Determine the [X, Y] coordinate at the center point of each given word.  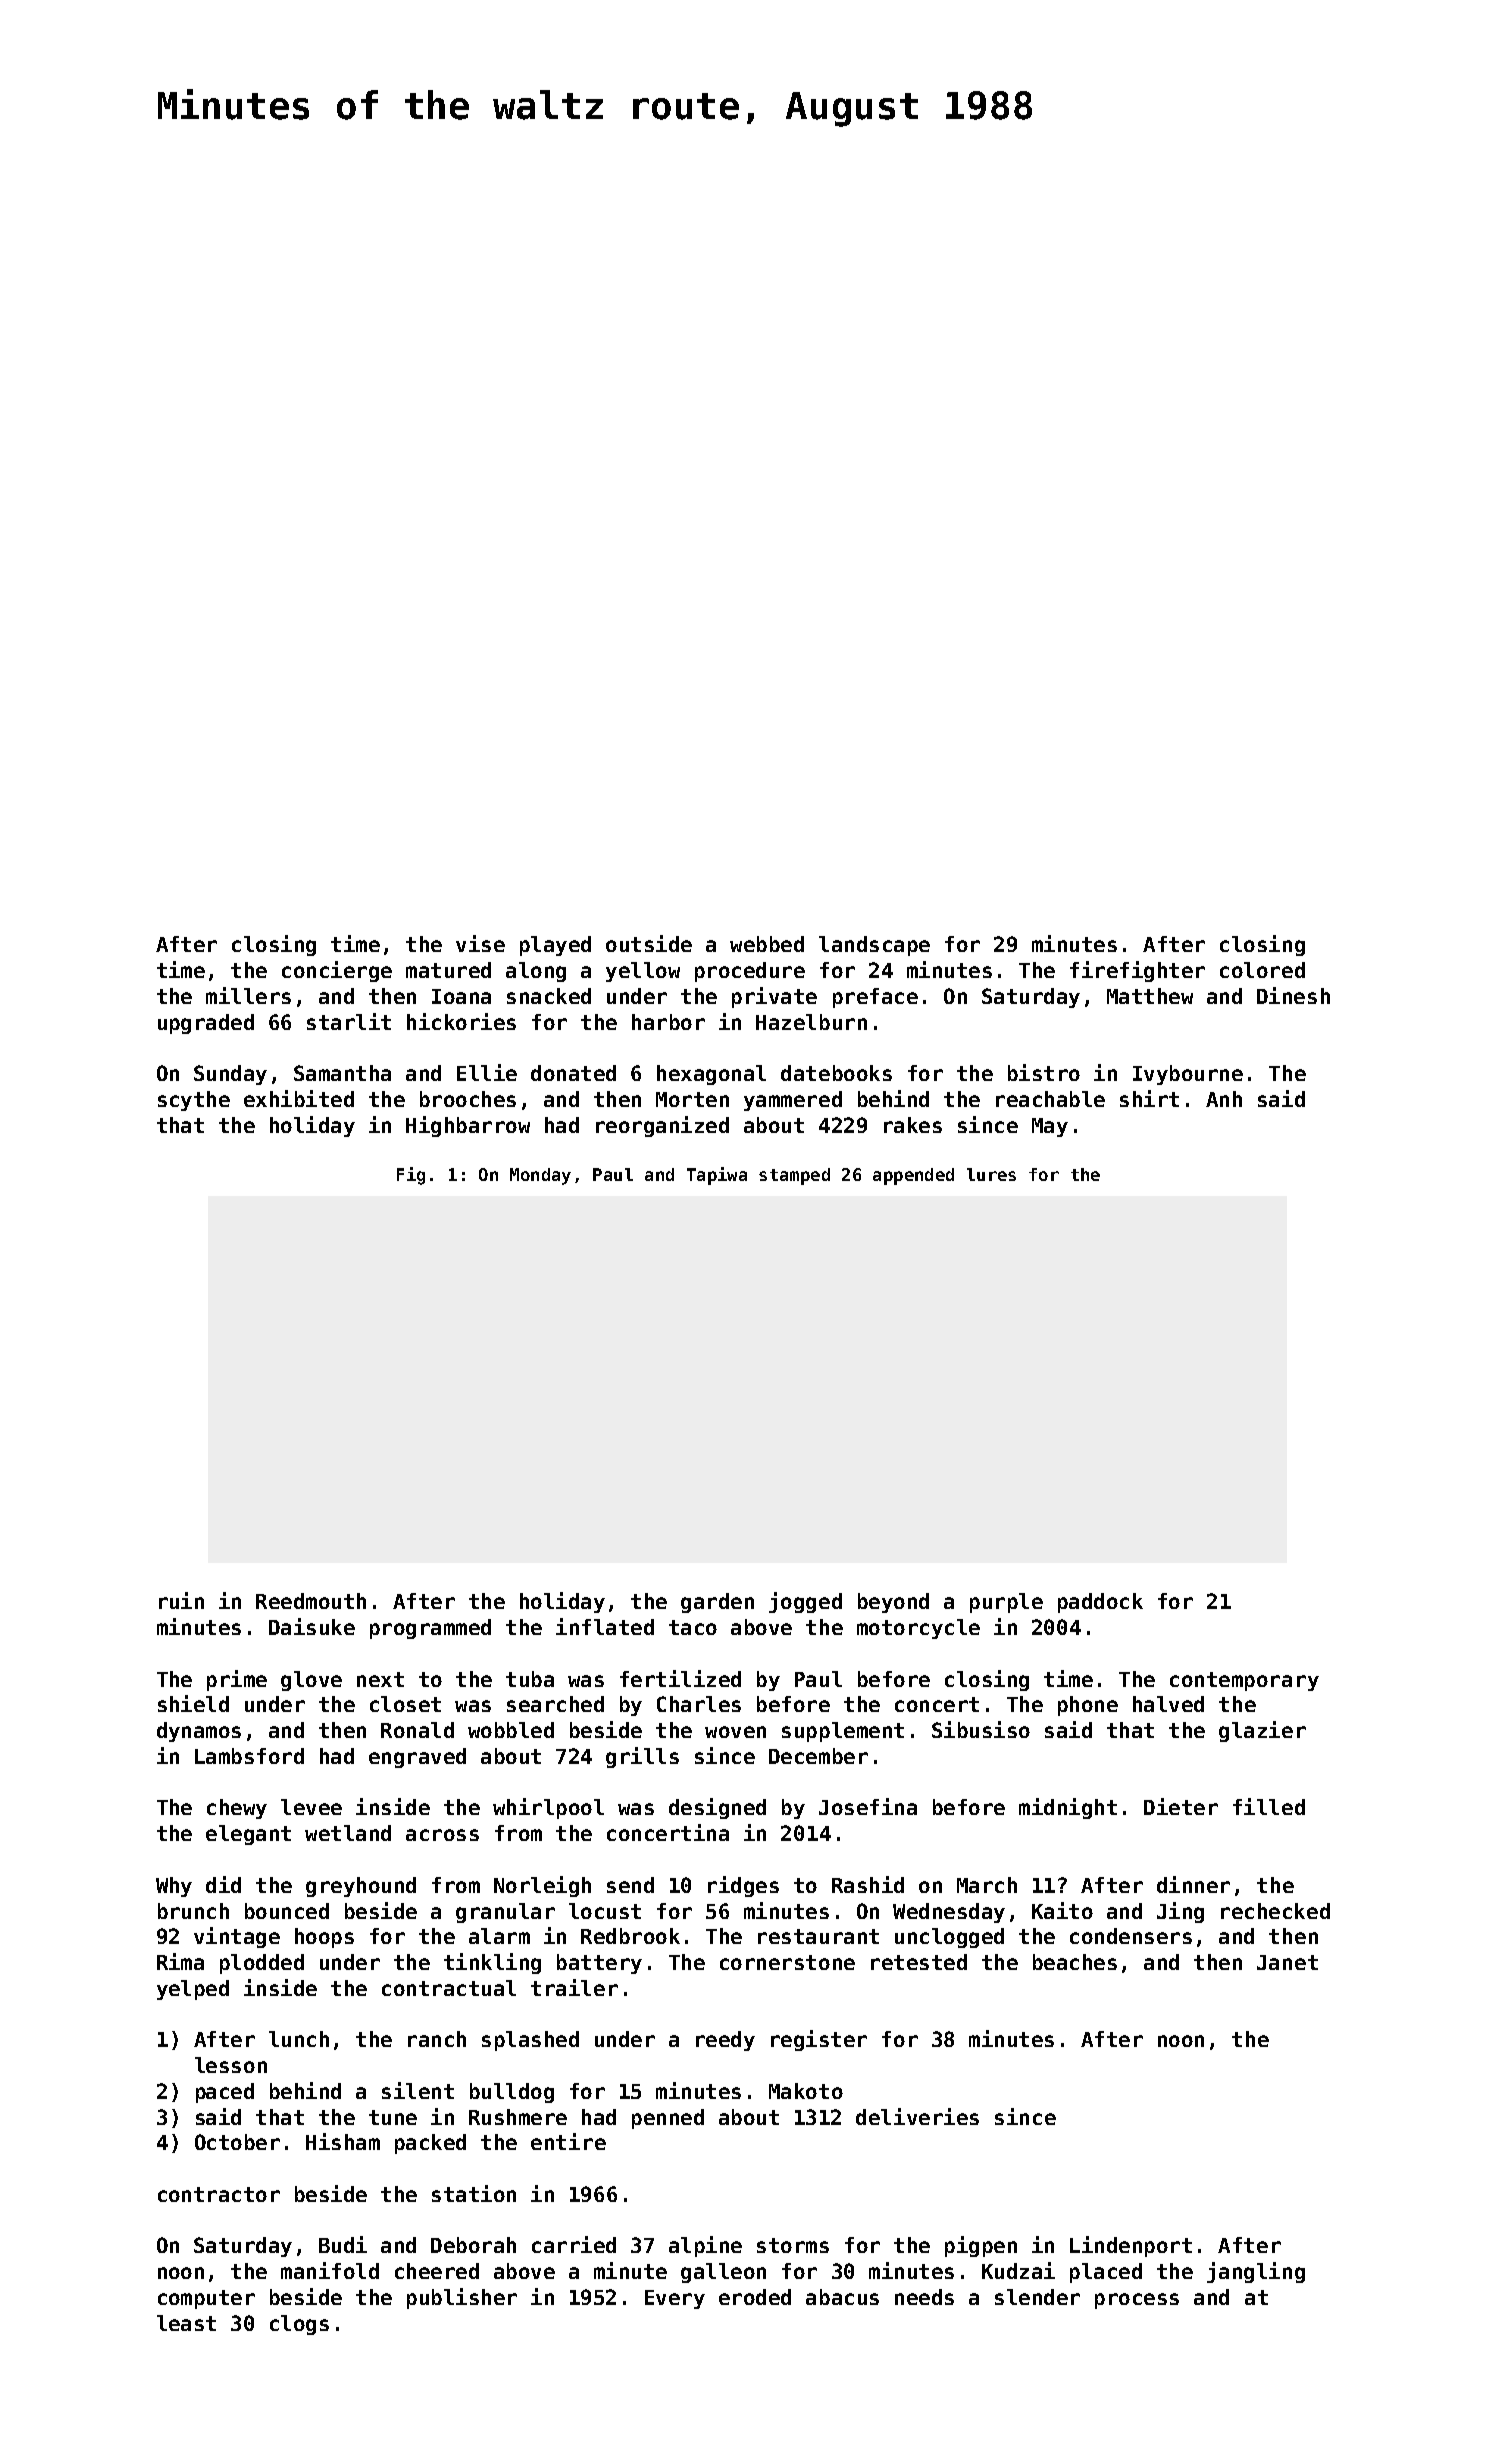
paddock [1100, 1603]
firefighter [1137, 971]
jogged [805, 1602]
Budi [343, 2244]
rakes [913, 1125]
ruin [181, 1600]
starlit [349, 1021]
